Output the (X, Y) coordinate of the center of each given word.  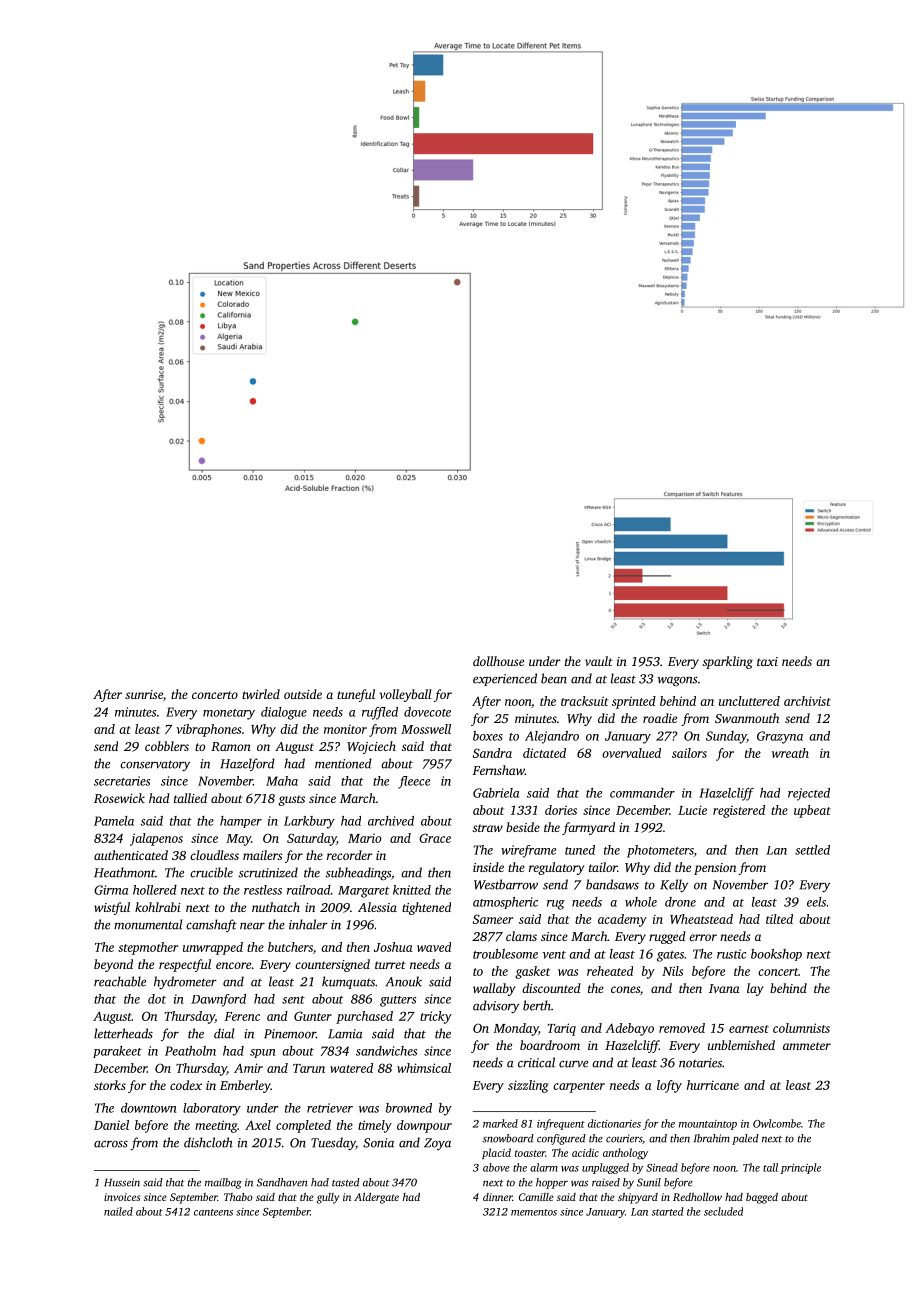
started (668, 1211)
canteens (213, 1212)
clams (521, 936)
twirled (261, 694)
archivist (807, 701)
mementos (534, 1212)
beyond (113, 965)
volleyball (405, 695)
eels (816, 902)
